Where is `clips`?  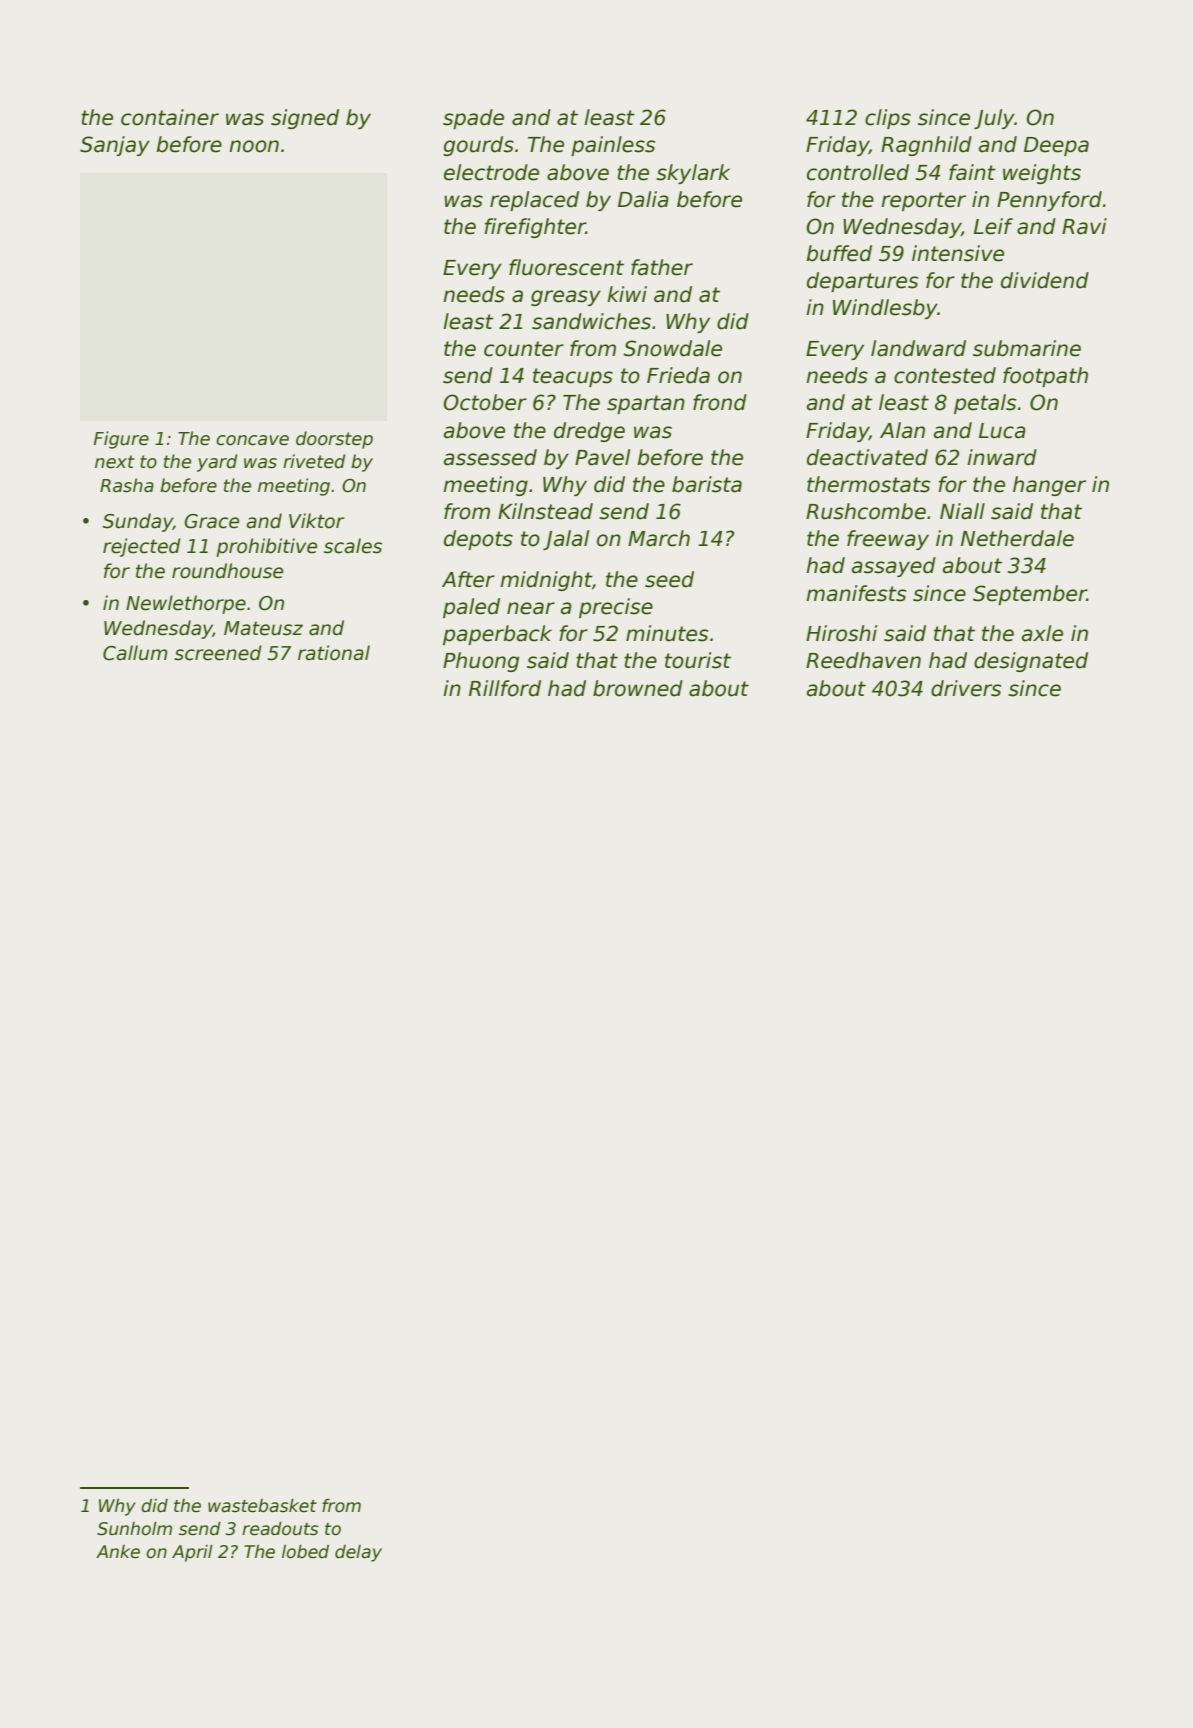 clips is located at coordinates (888, 119).
